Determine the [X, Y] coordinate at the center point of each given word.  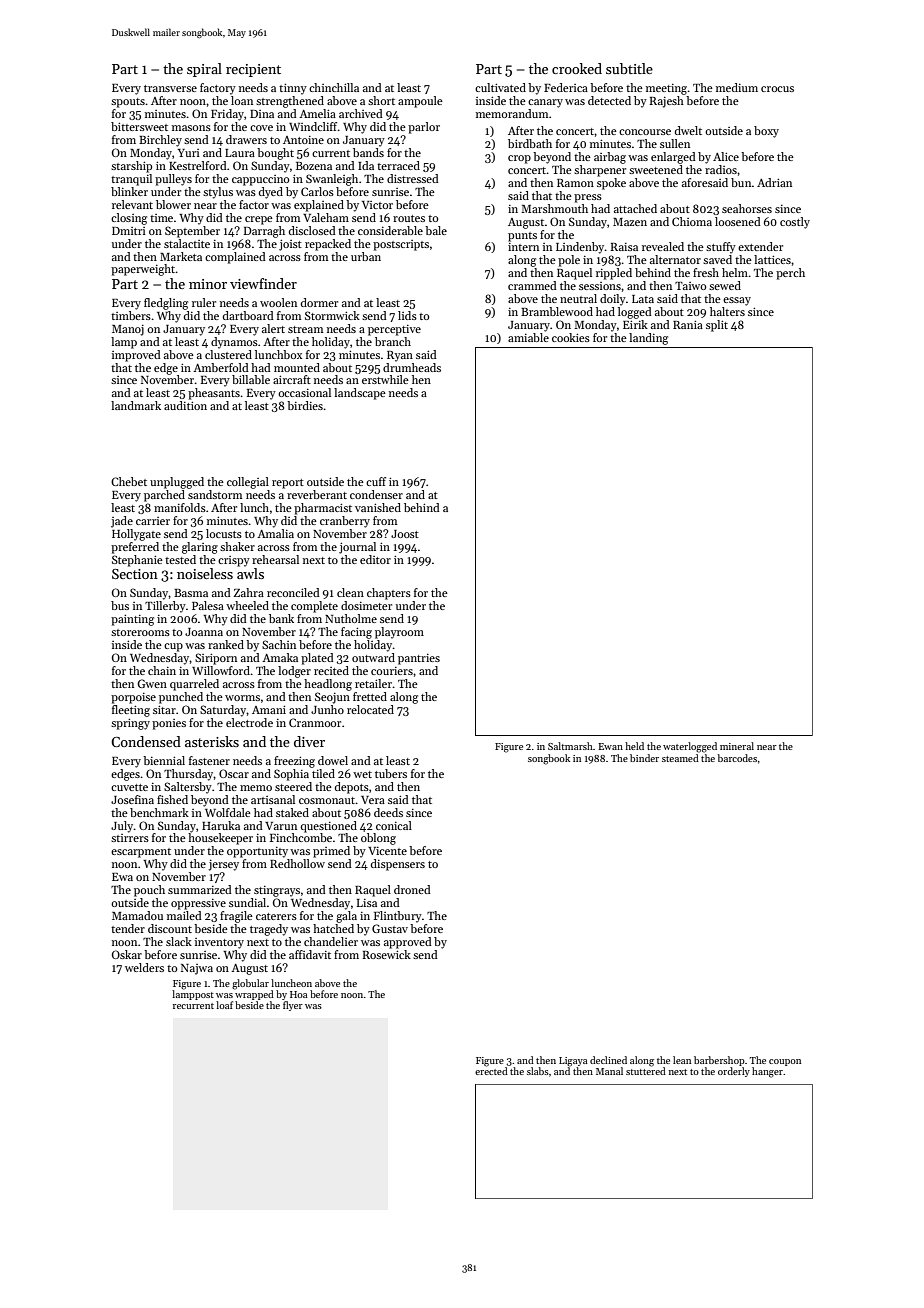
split [717, 326]
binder [644, 758]
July [122, 827]
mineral [737, 746]
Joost [405, 534]
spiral [204, 70]
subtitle [629, 68]
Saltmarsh [570, 746]
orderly [734, 1072]
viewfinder [263, 283]
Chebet [129, 481]
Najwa [197, 969]
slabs [538, 1071]
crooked [577, 68]
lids [407, 315]
